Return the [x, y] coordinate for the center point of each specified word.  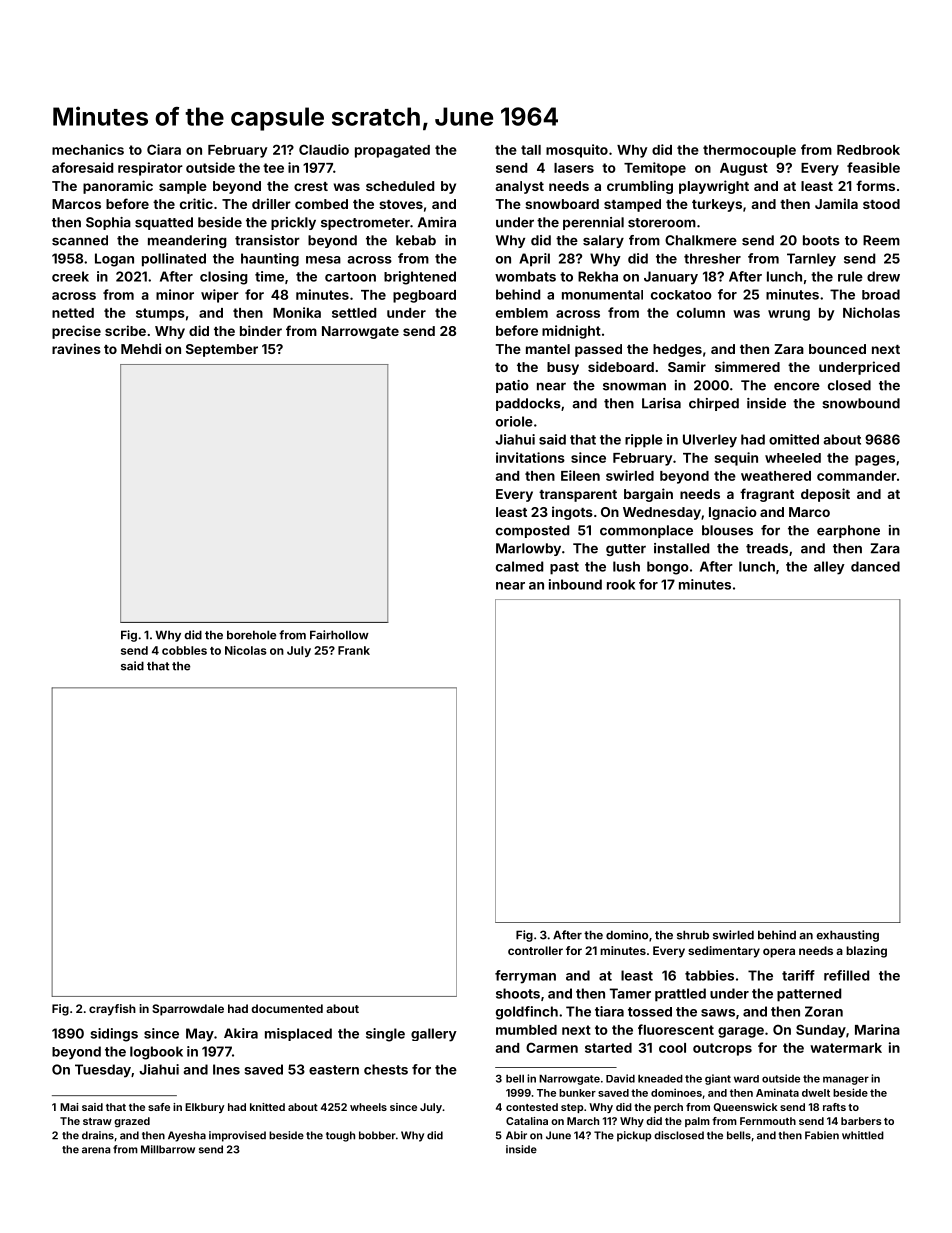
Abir [516, 1135]
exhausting [847, 936]
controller [535, 950]
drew [883, 276]
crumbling [640, 187]
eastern [334, 1070]
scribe [125, 330]
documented [287, 1008]
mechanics [88, 149]
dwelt [816, 1093]
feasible [873, 167]
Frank [354, 650]
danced [875, 566]
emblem [522, 313]
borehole [251, 635]
